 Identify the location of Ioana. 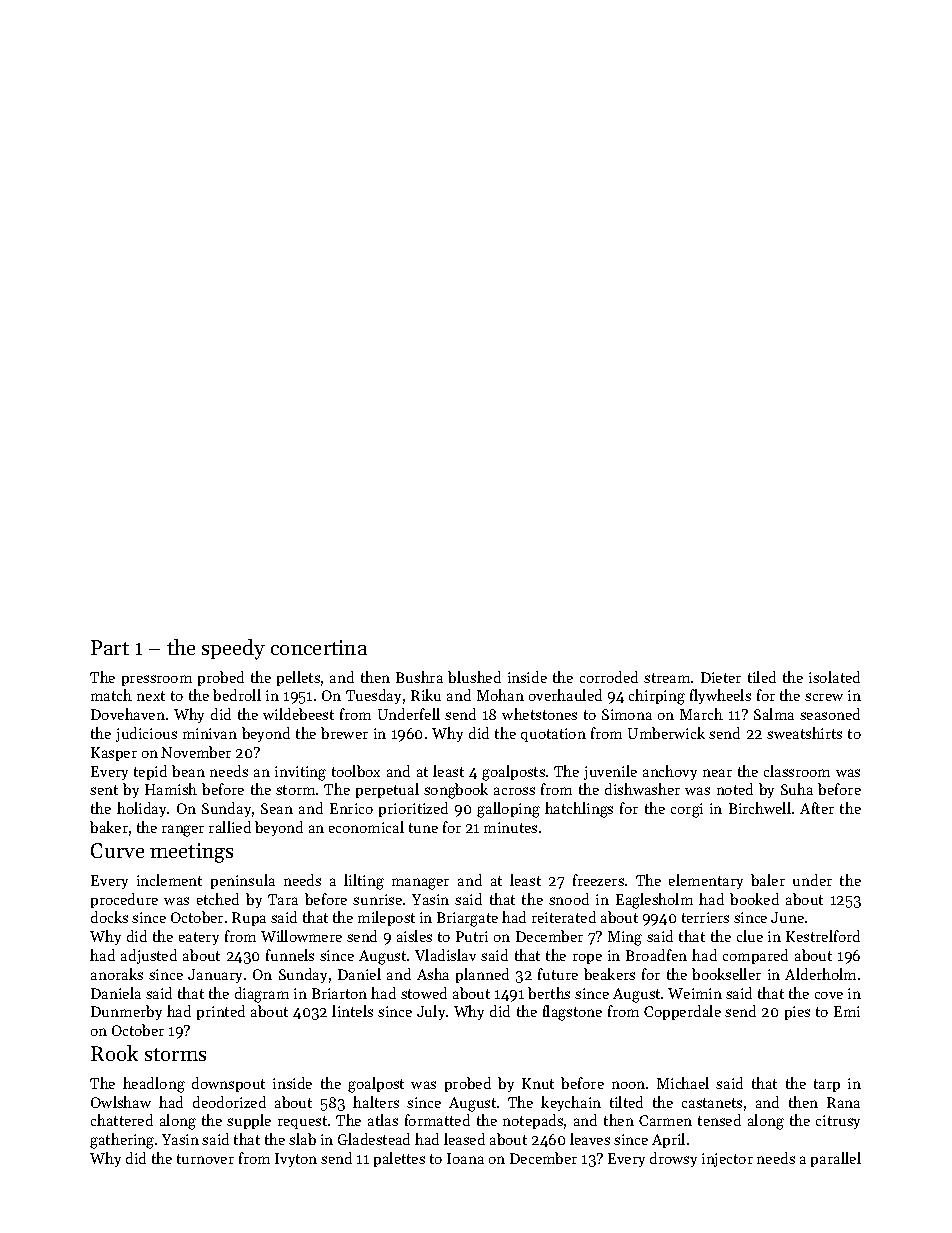
(465, 1158).
